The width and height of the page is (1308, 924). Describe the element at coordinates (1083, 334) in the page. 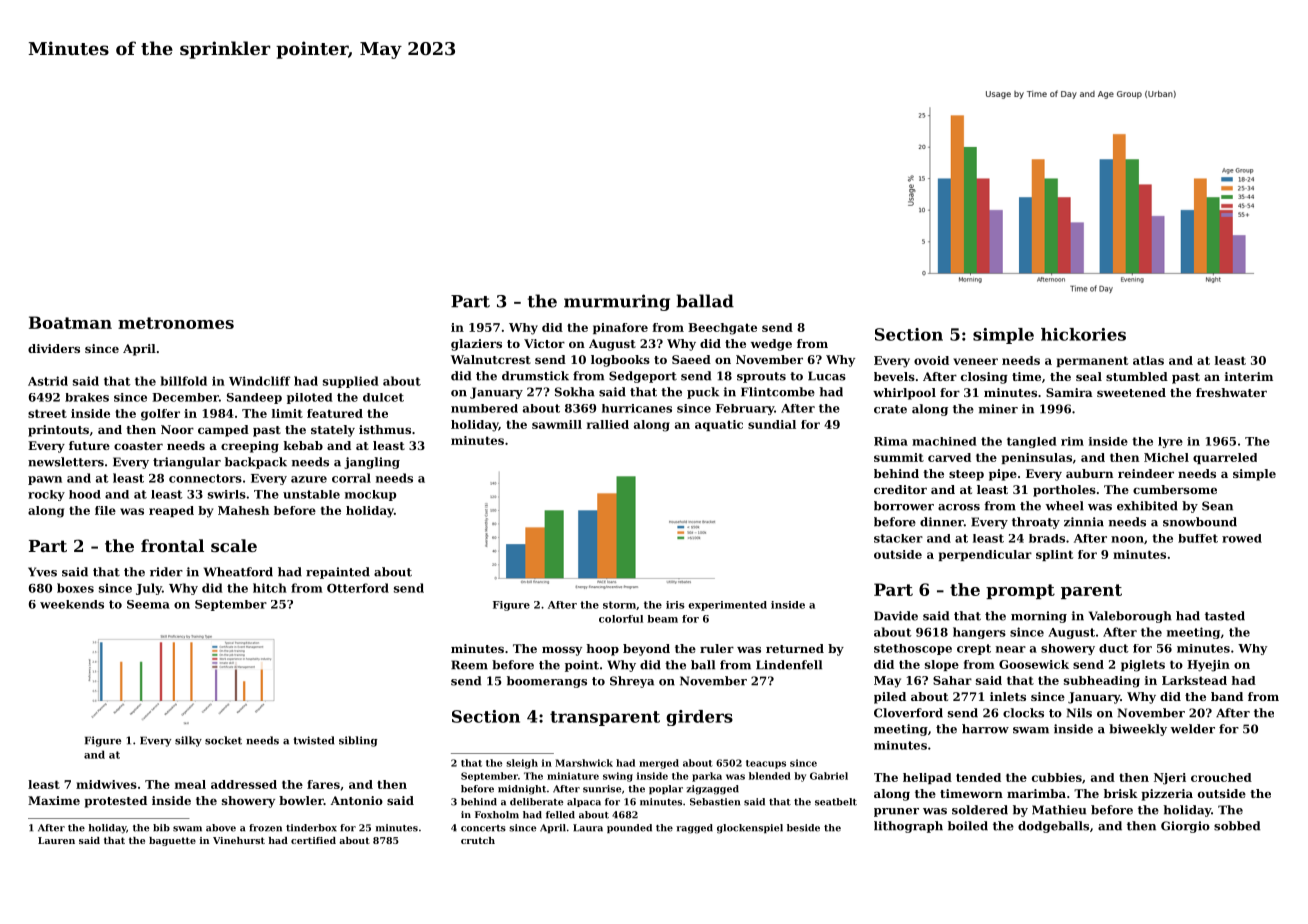

I see `hickories` at that location.
